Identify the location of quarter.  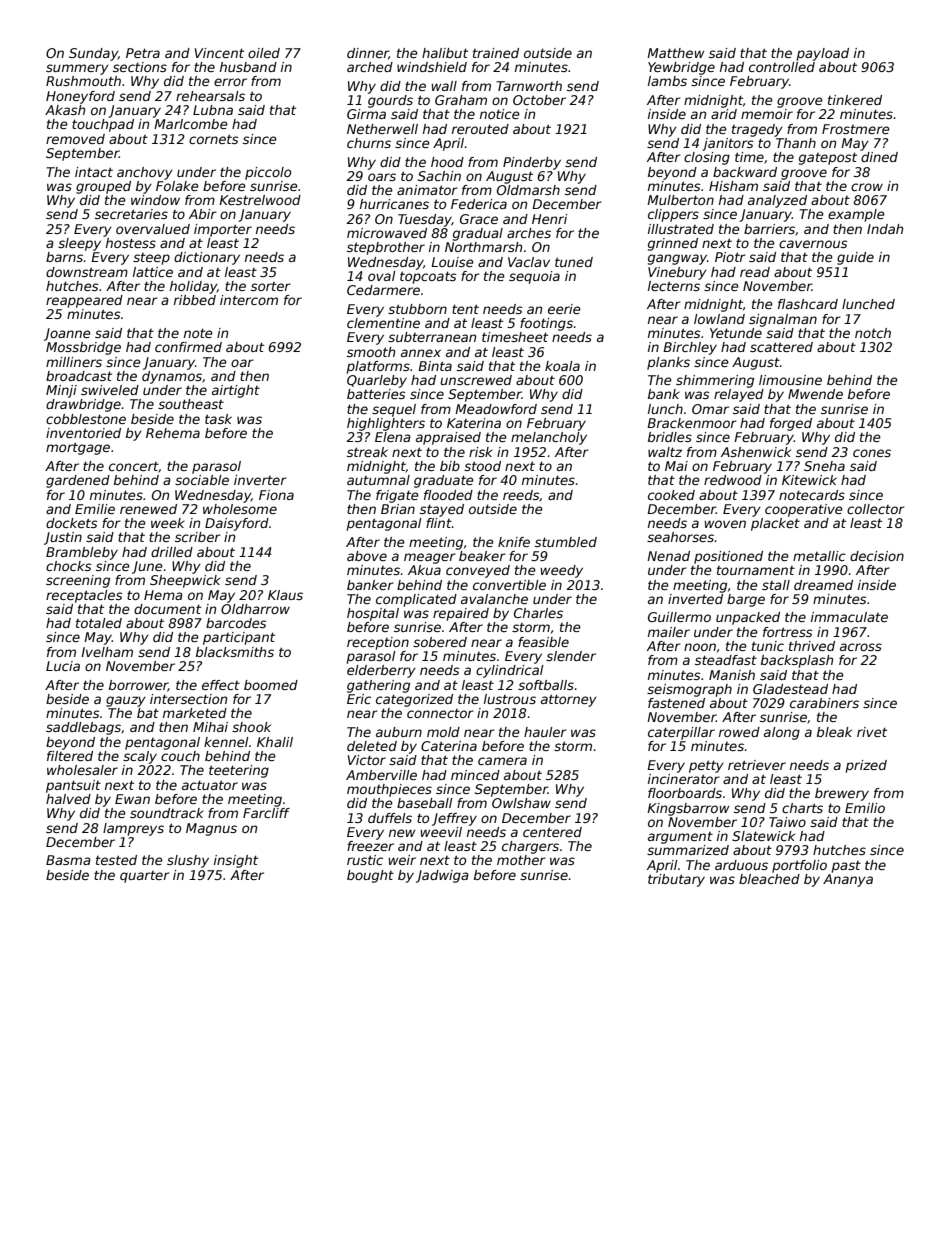
(145, 877).
